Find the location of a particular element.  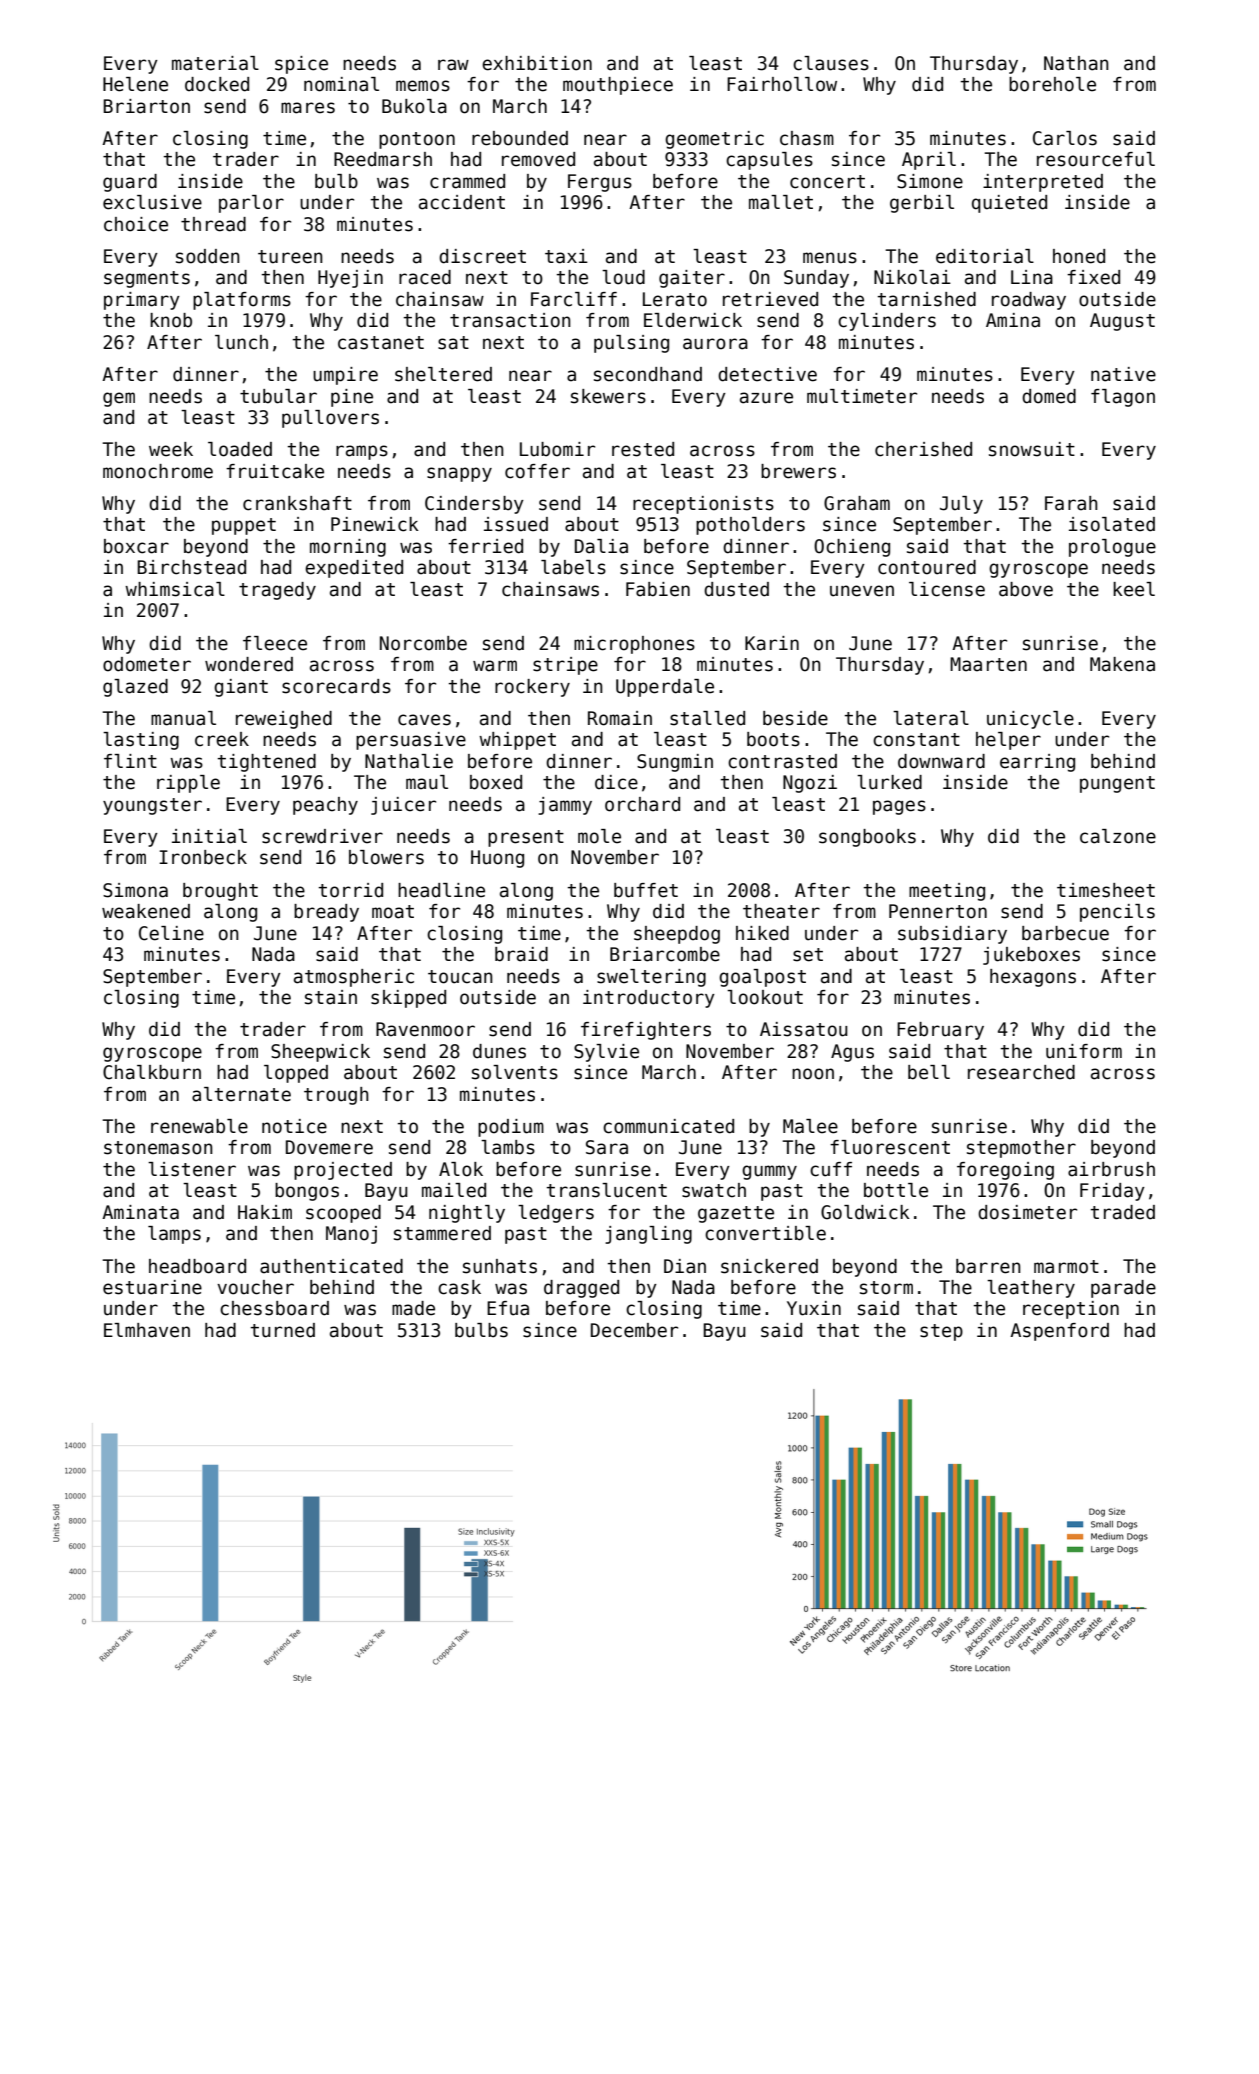

foregoing is located at coordinates (1005, 1171).
